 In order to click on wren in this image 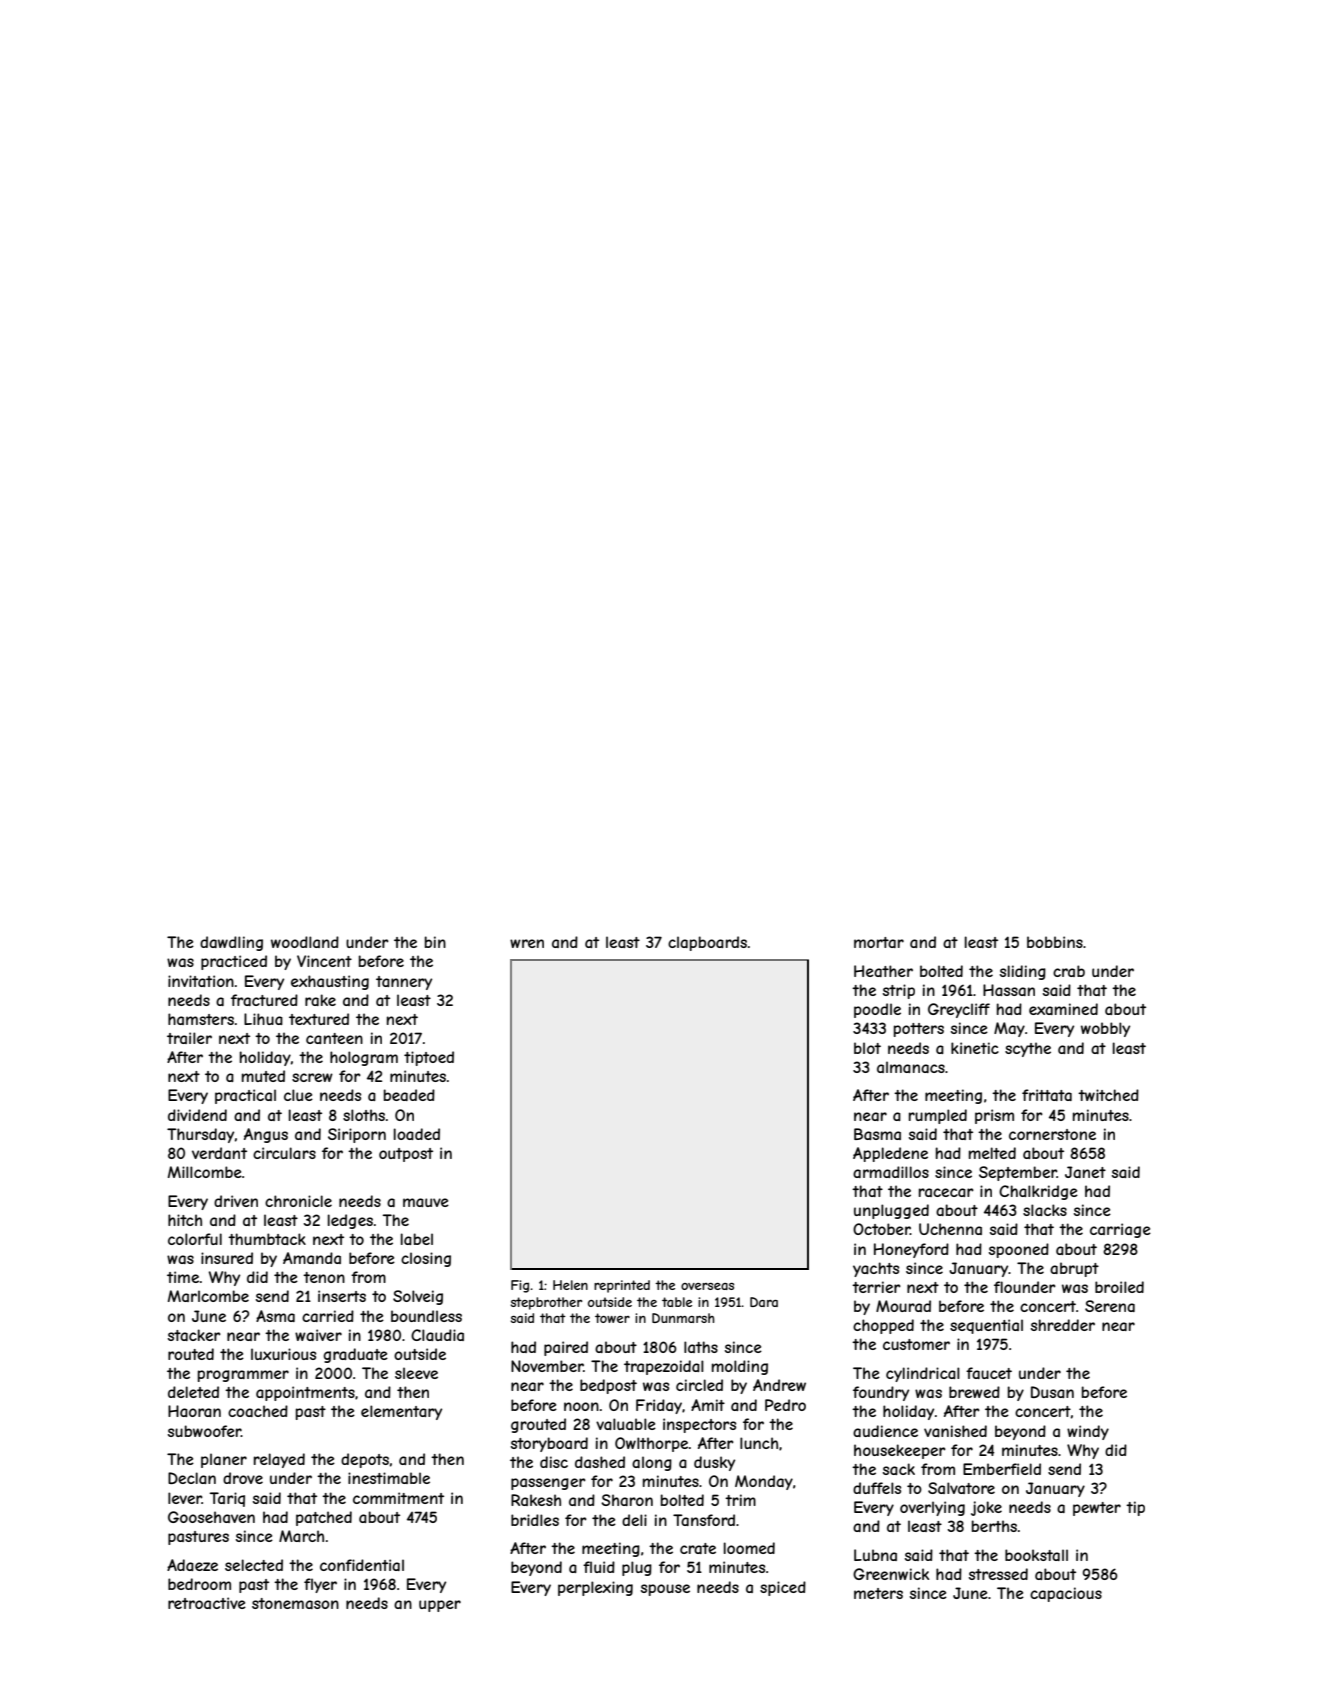, I will do `click(527, 943)`.
